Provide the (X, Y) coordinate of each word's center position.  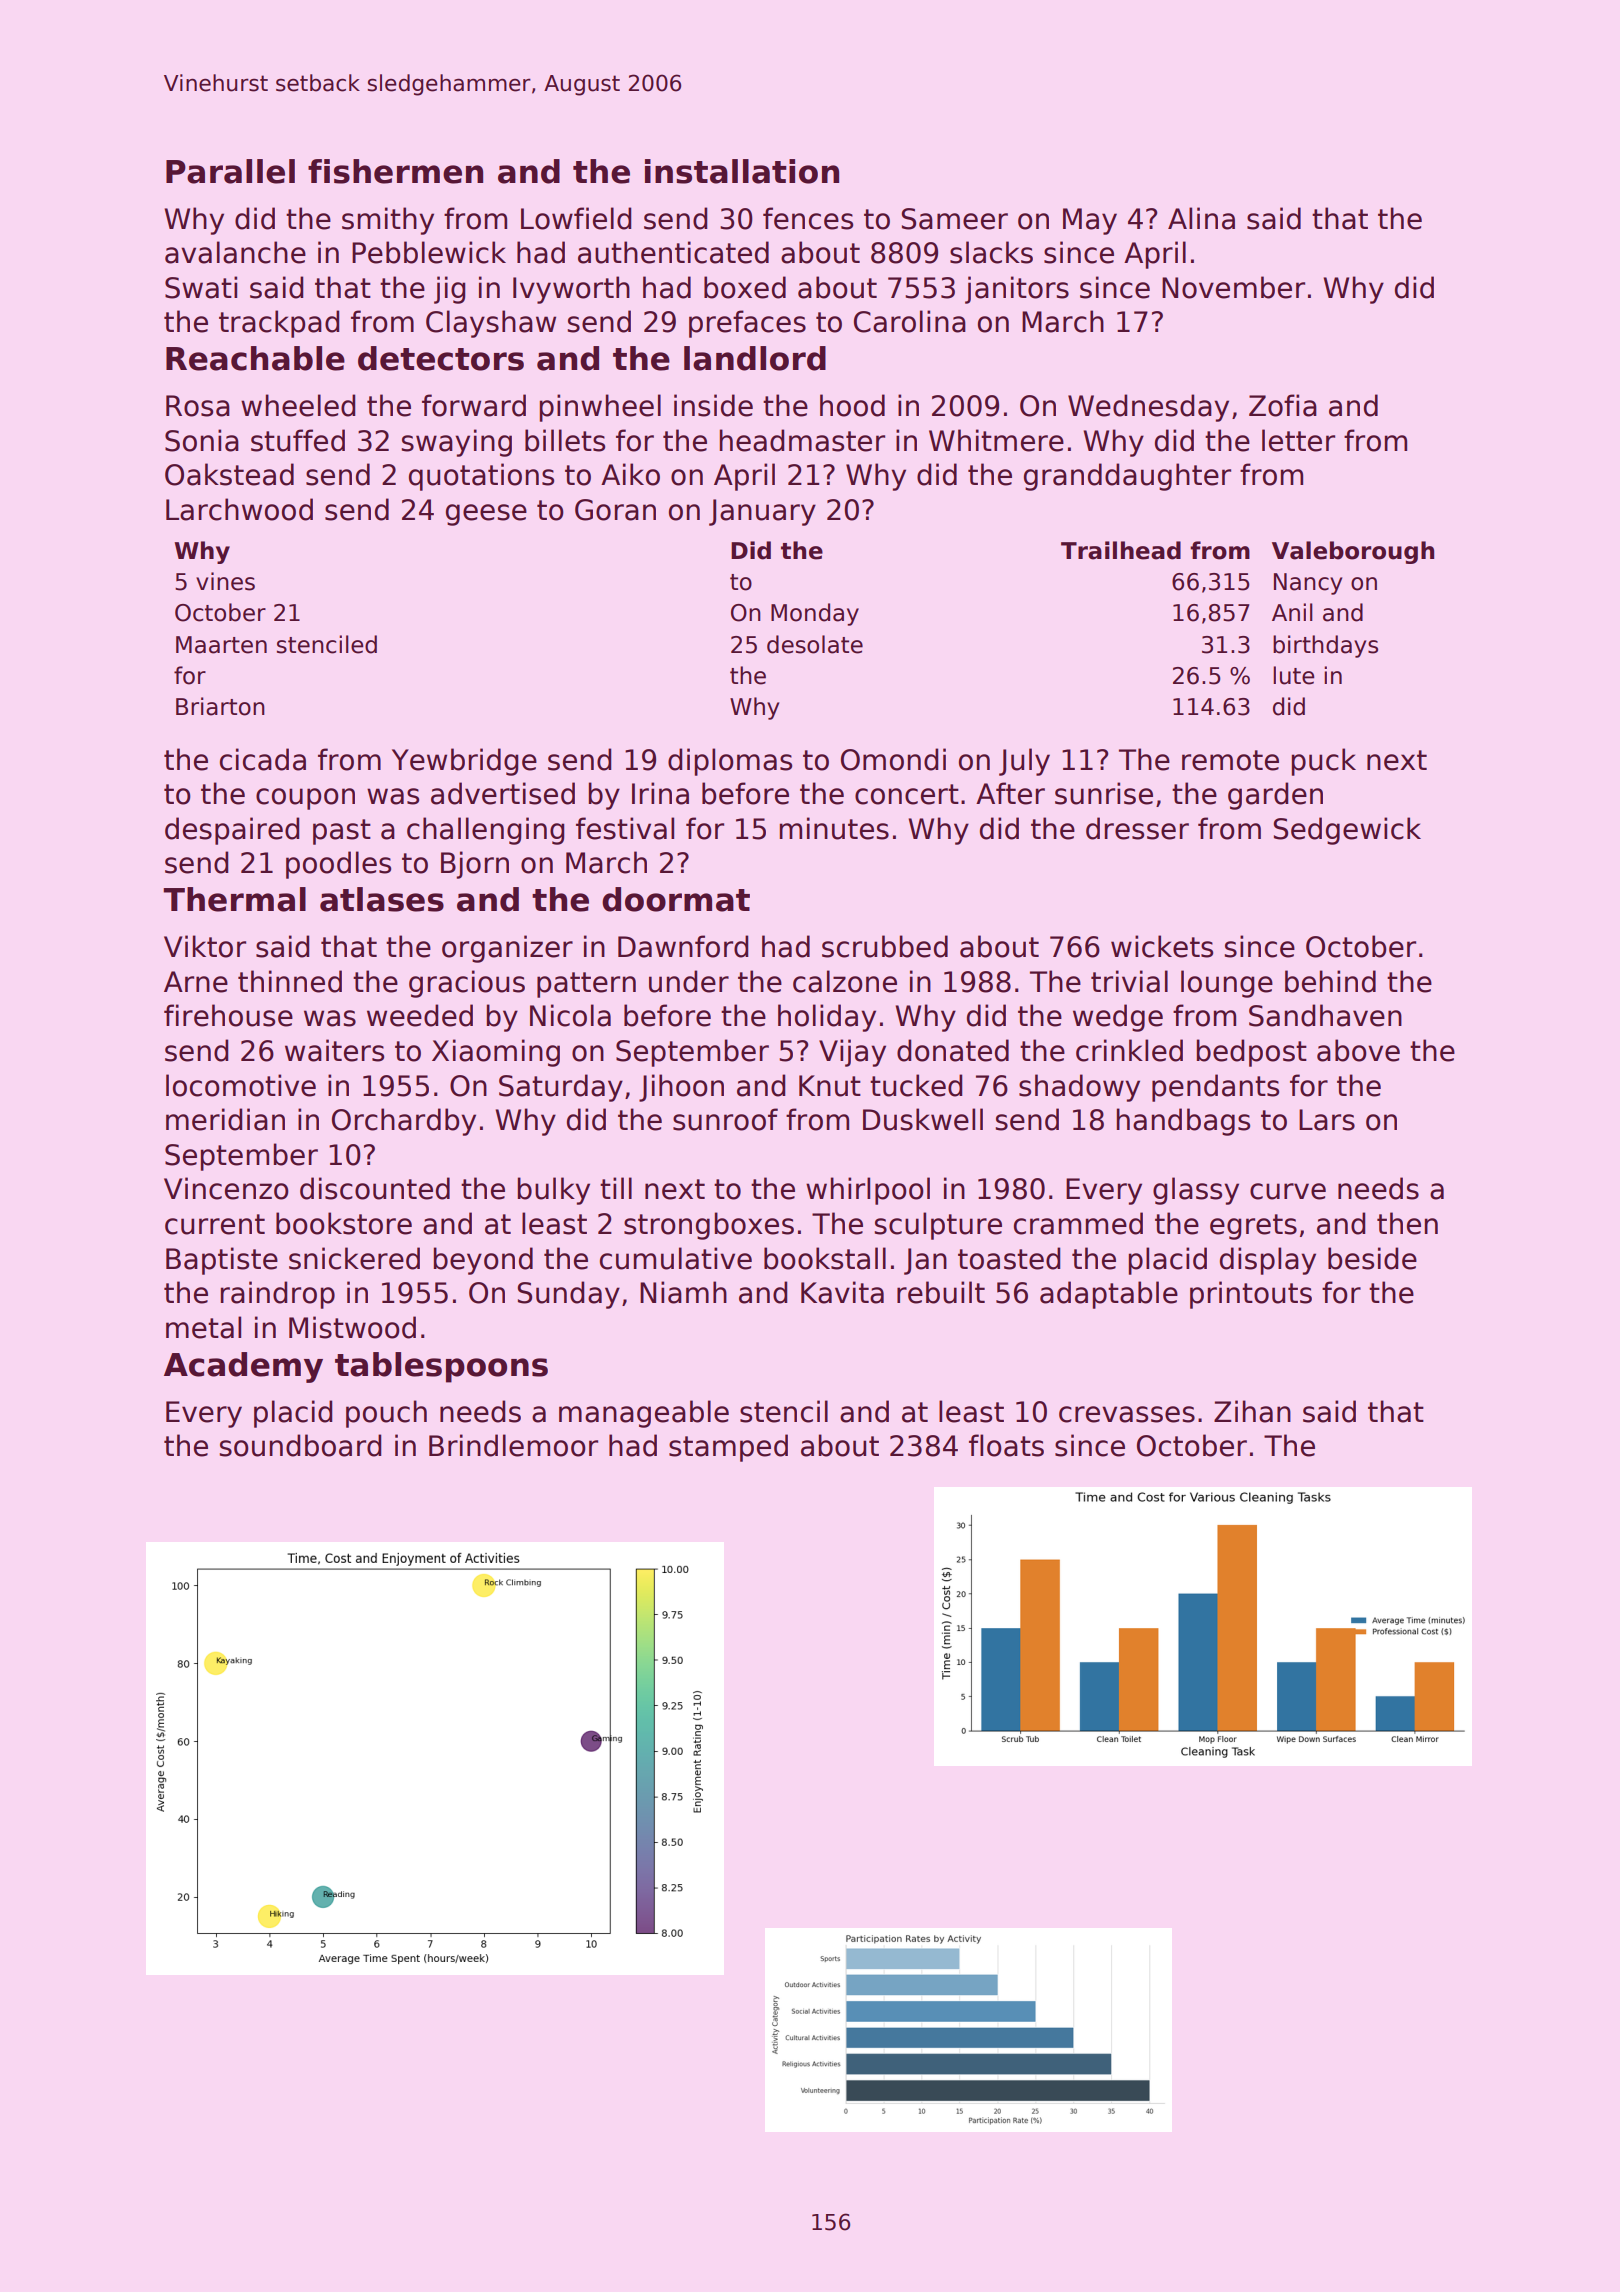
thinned (290, 981)
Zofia (1283, 405)
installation (742, 171)
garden (1275, 796)
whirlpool (868, 1191)
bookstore (344, 1223)
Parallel (230, 171)
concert (907, 794)
